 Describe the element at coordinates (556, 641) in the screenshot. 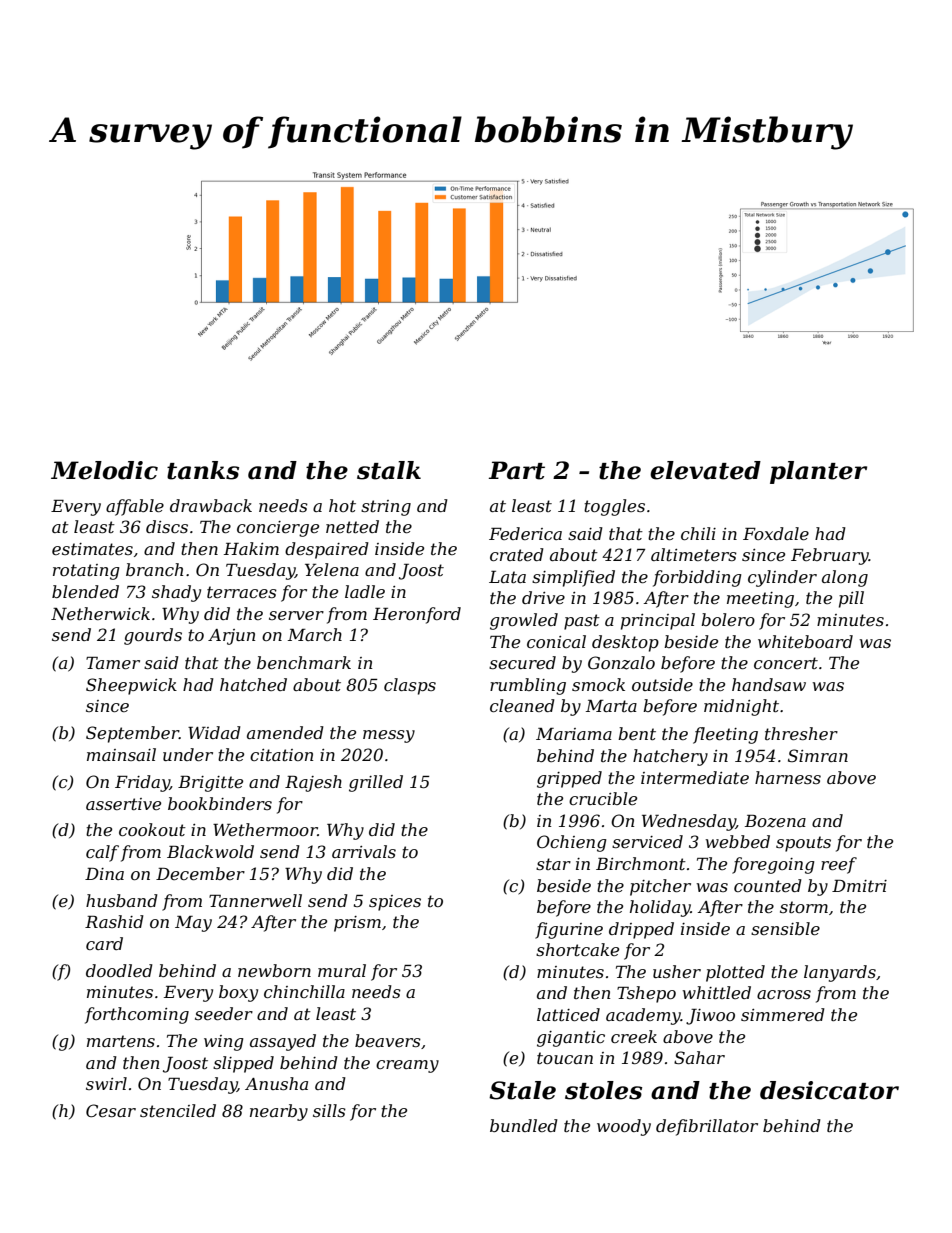

I see `conical` at that location.
